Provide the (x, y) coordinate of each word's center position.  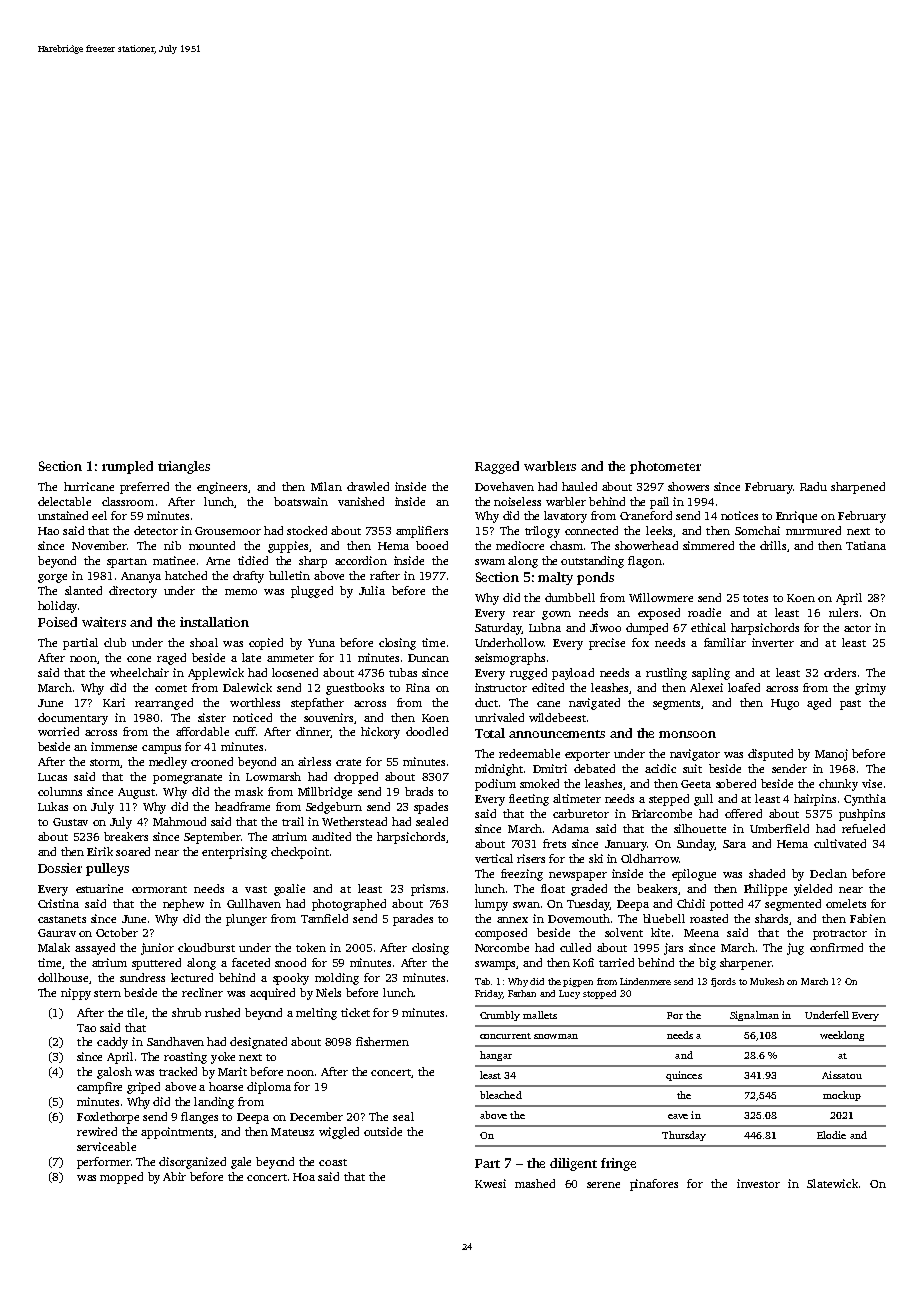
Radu (813, 486)
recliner (202, 992)
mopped (121, 1178)
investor (758, 1183)
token (311, 947)
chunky (838, 785)
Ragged (497, 467)
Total (490, 733)
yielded (813, 890)
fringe (618, 1164)
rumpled (127, 467)
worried (58, 731)
